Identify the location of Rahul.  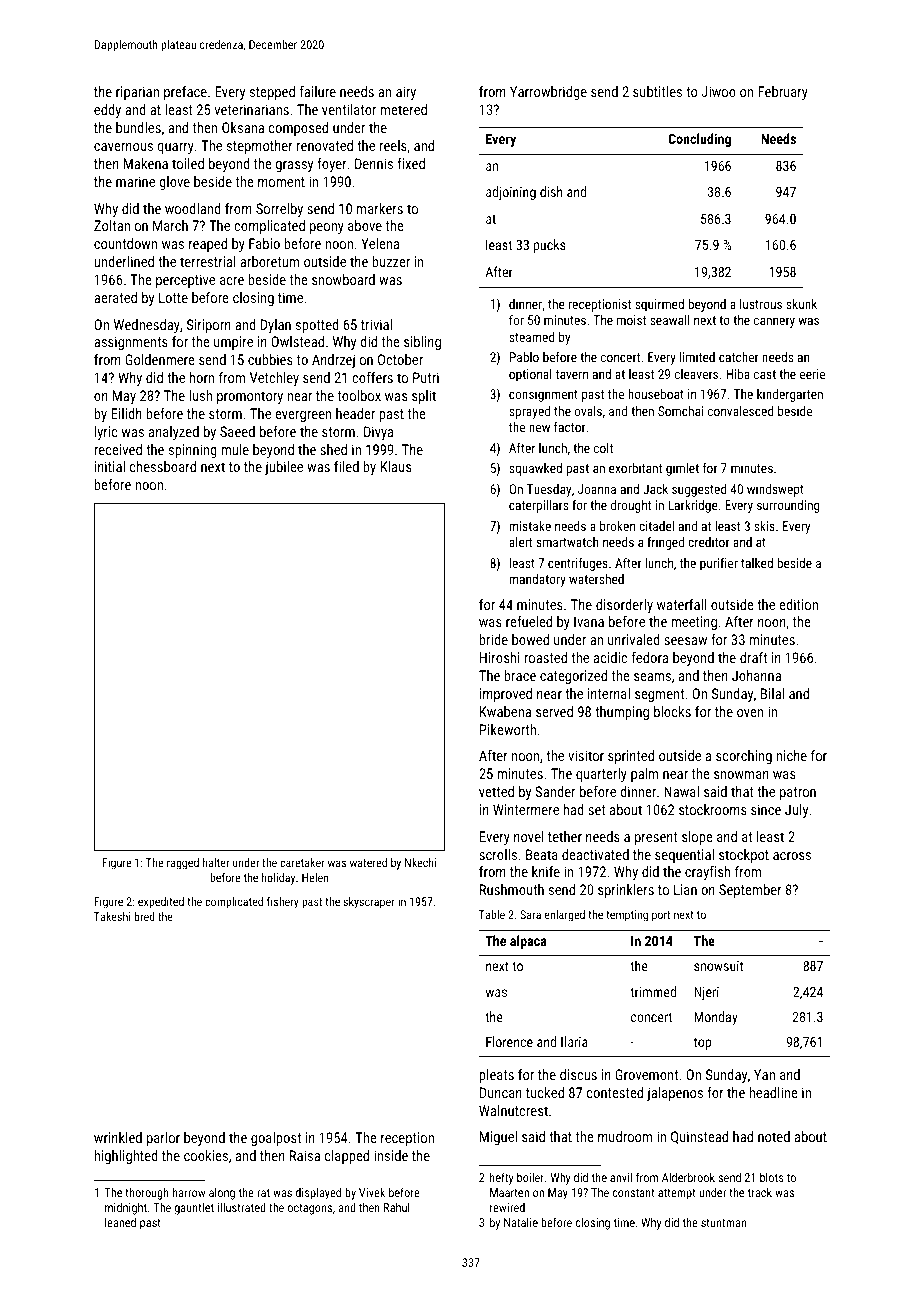
(397, 1207).
